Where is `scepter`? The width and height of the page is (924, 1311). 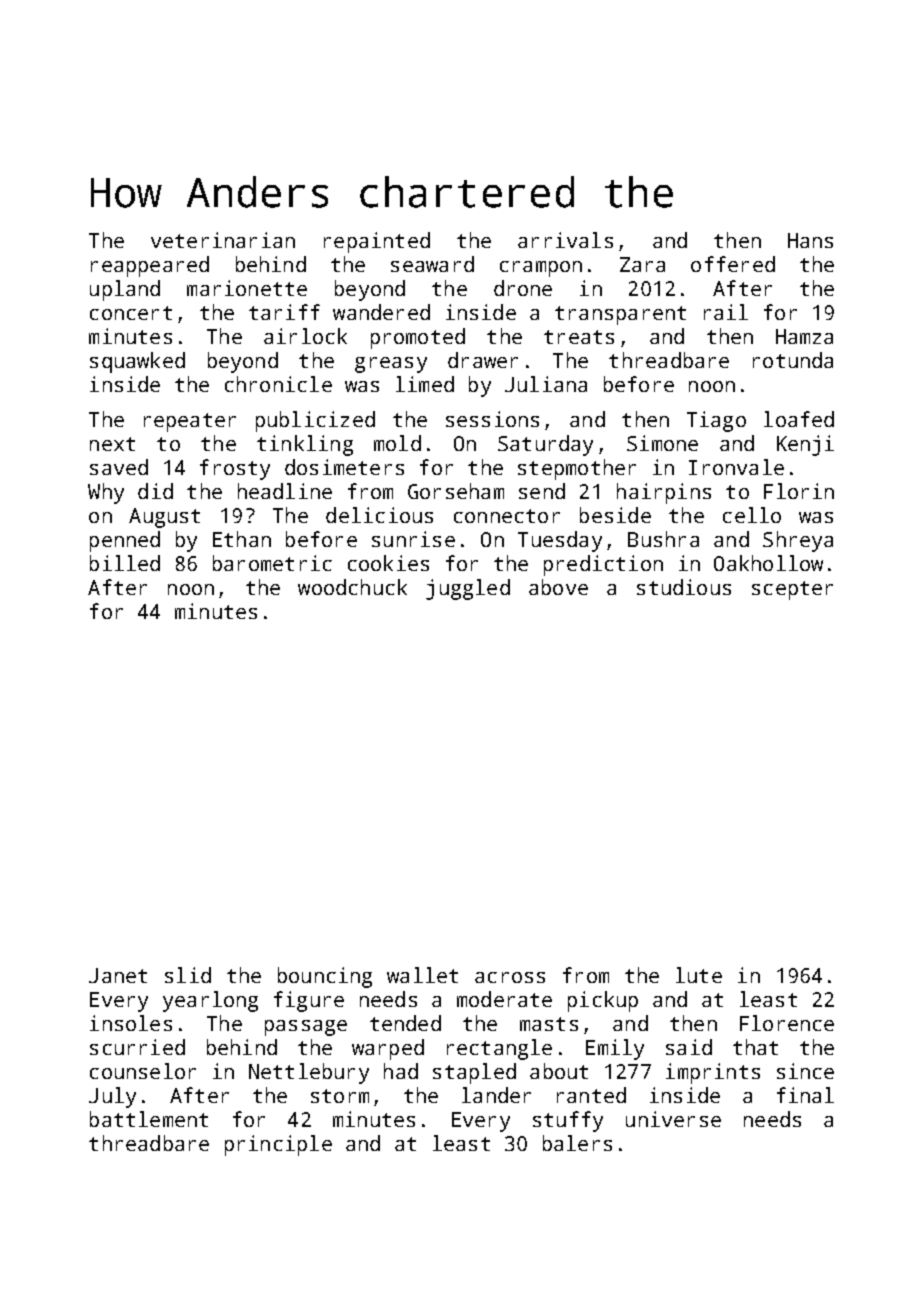
scepter is located at coordinates (792, 590).
